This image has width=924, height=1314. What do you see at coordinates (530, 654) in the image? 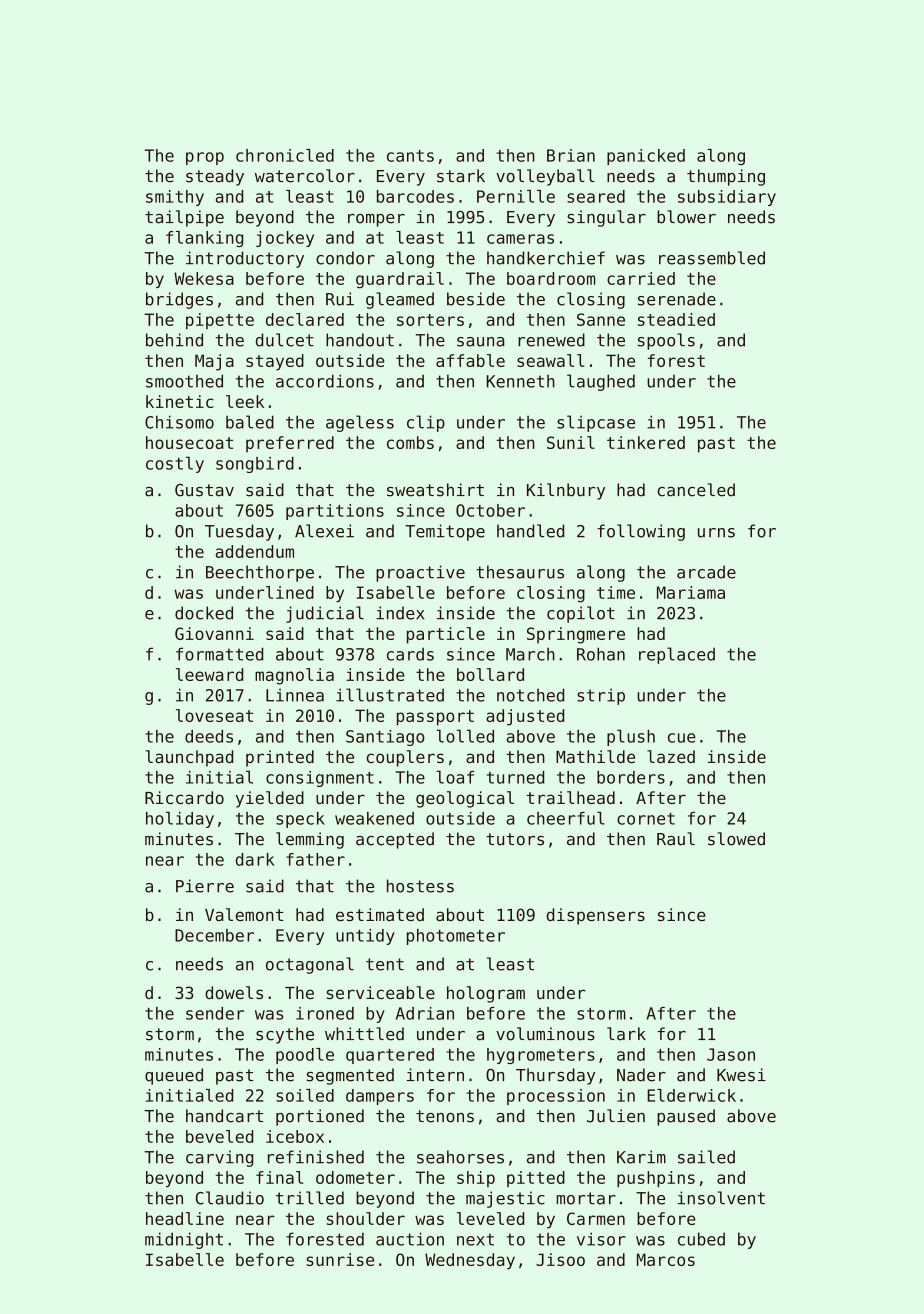
I see `March` at bounding box center [530, 654].
